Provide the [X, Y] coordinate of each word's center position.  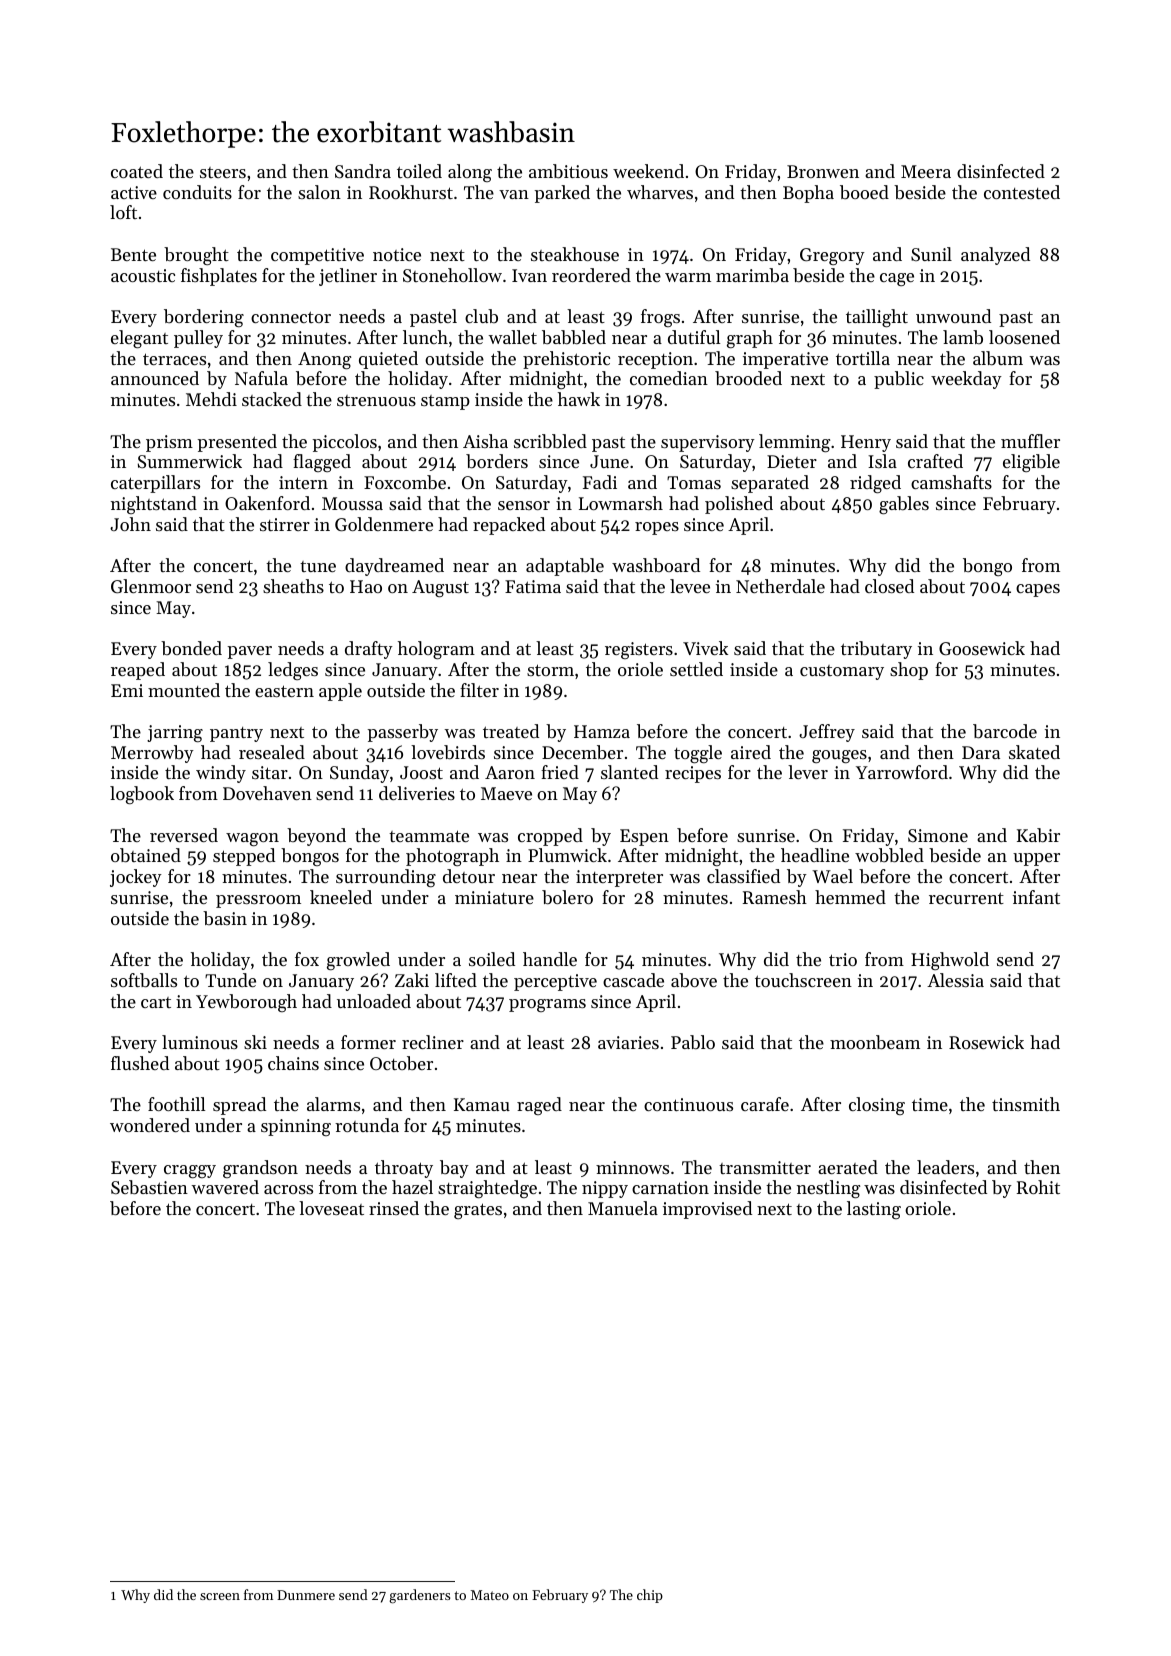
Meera [926, 171]
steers [223, 172]
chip [650, 1596]
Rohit [1038, 1187]
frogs [660, 318]
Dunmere [306, 1595]
